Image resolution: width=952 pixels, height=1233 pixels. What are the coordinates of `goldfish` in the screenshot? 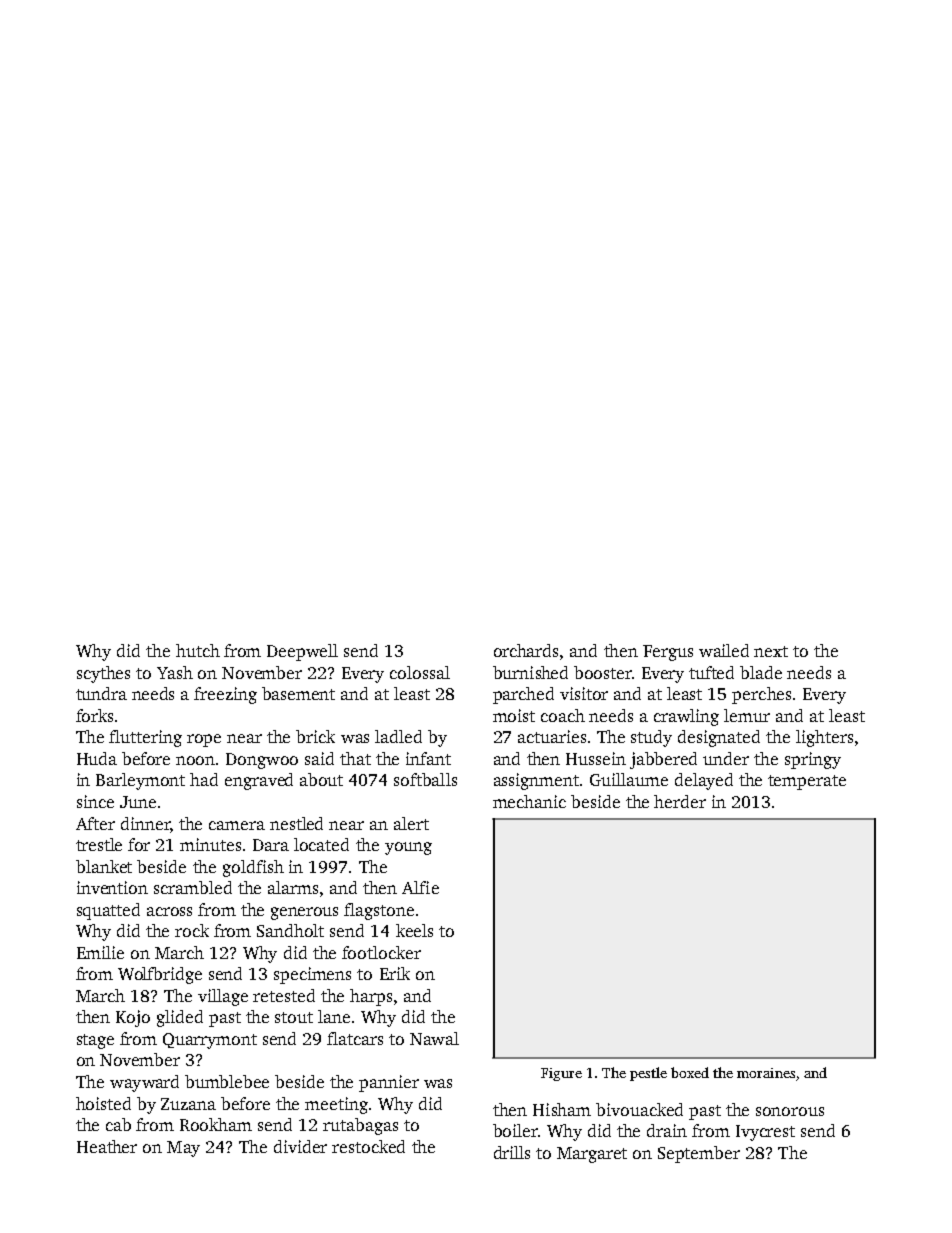 It's located at (253, 868).
